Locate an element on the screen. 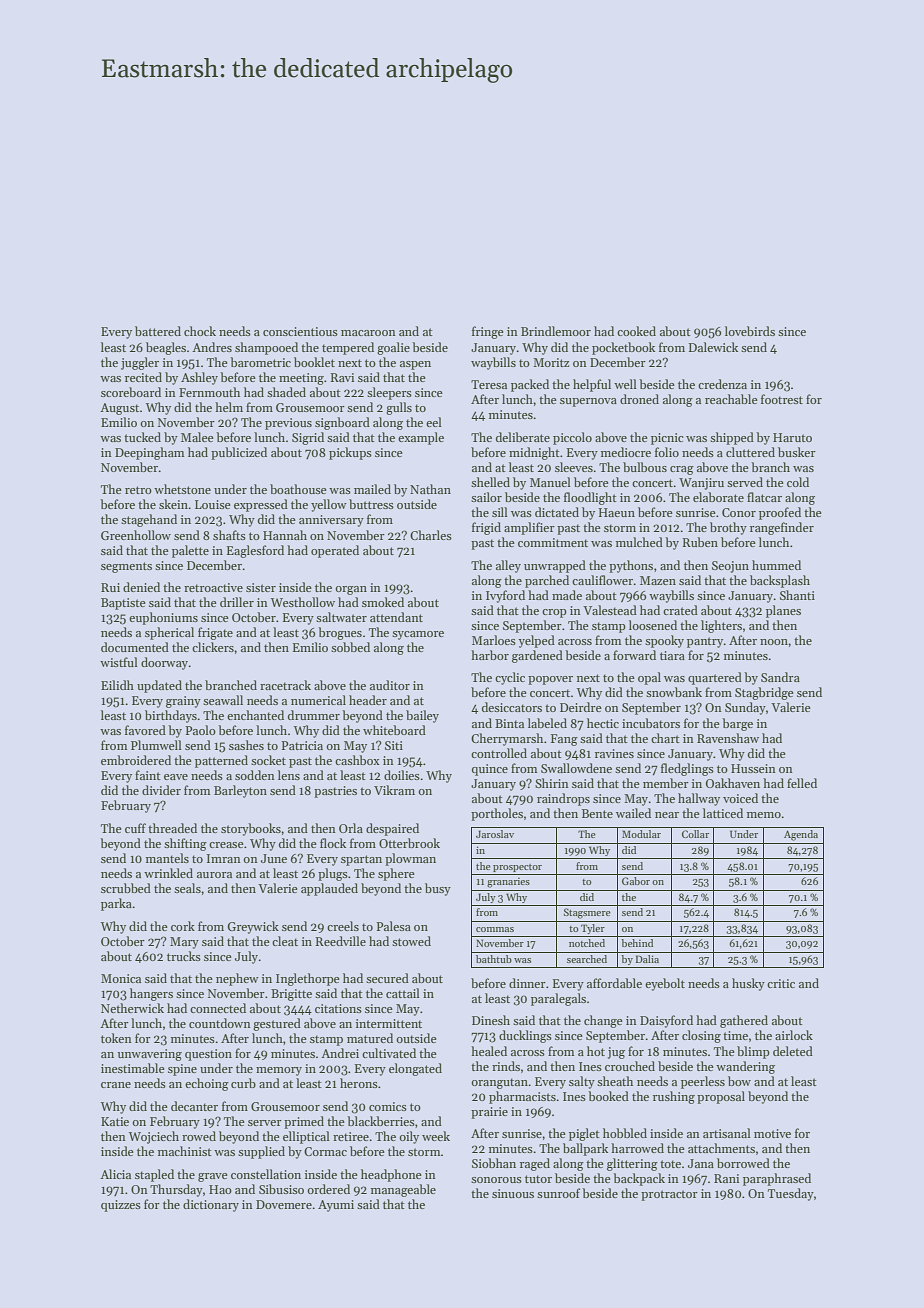 The height and width of the screenshot is (1308, 924). protractor is located at coordinates (669, 1195).
